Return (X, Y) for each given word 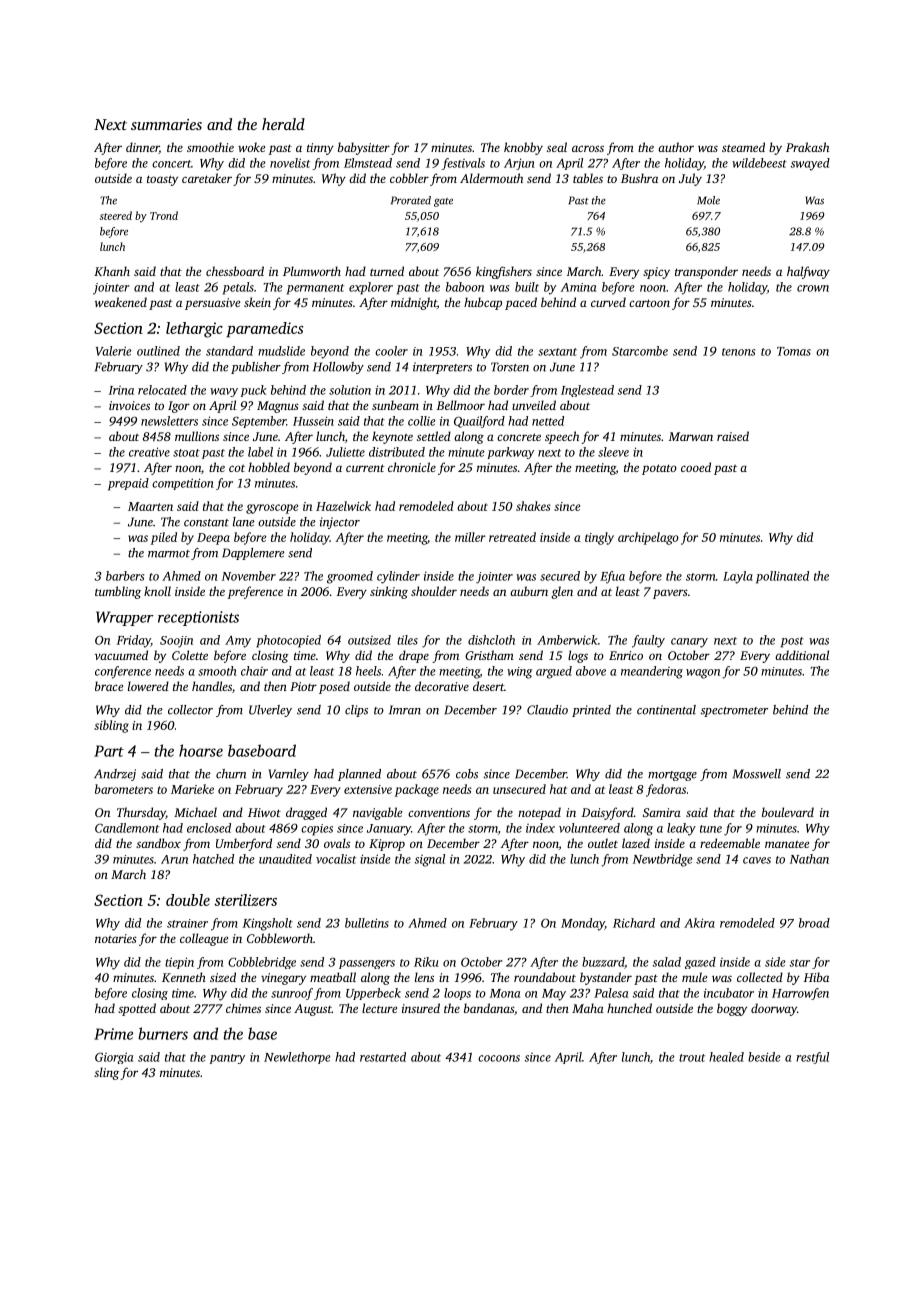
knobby (523, 148)
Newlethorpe (297, 1058)
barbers (125, 576)
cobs (467, 774)
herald (283, 124)
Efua (612, 577)
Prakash (807, 147)
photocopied (288, 641)
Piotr (303, 686)
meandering (652, 672)
